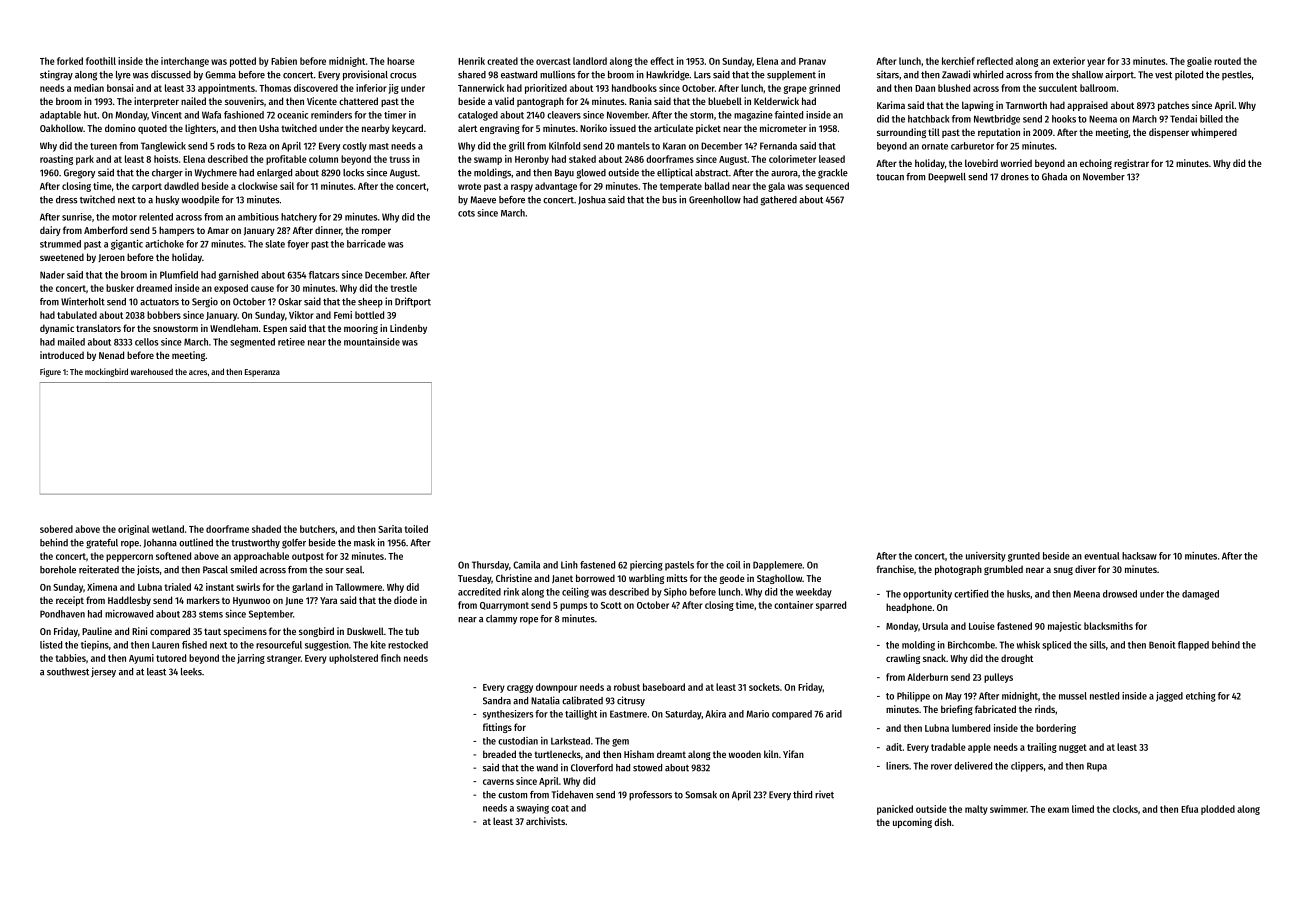 The height and width of the screenshot is (924, 1308). Describe the element at coordinates (831, 606) in the screenshot. I see `sparred` at that location.
